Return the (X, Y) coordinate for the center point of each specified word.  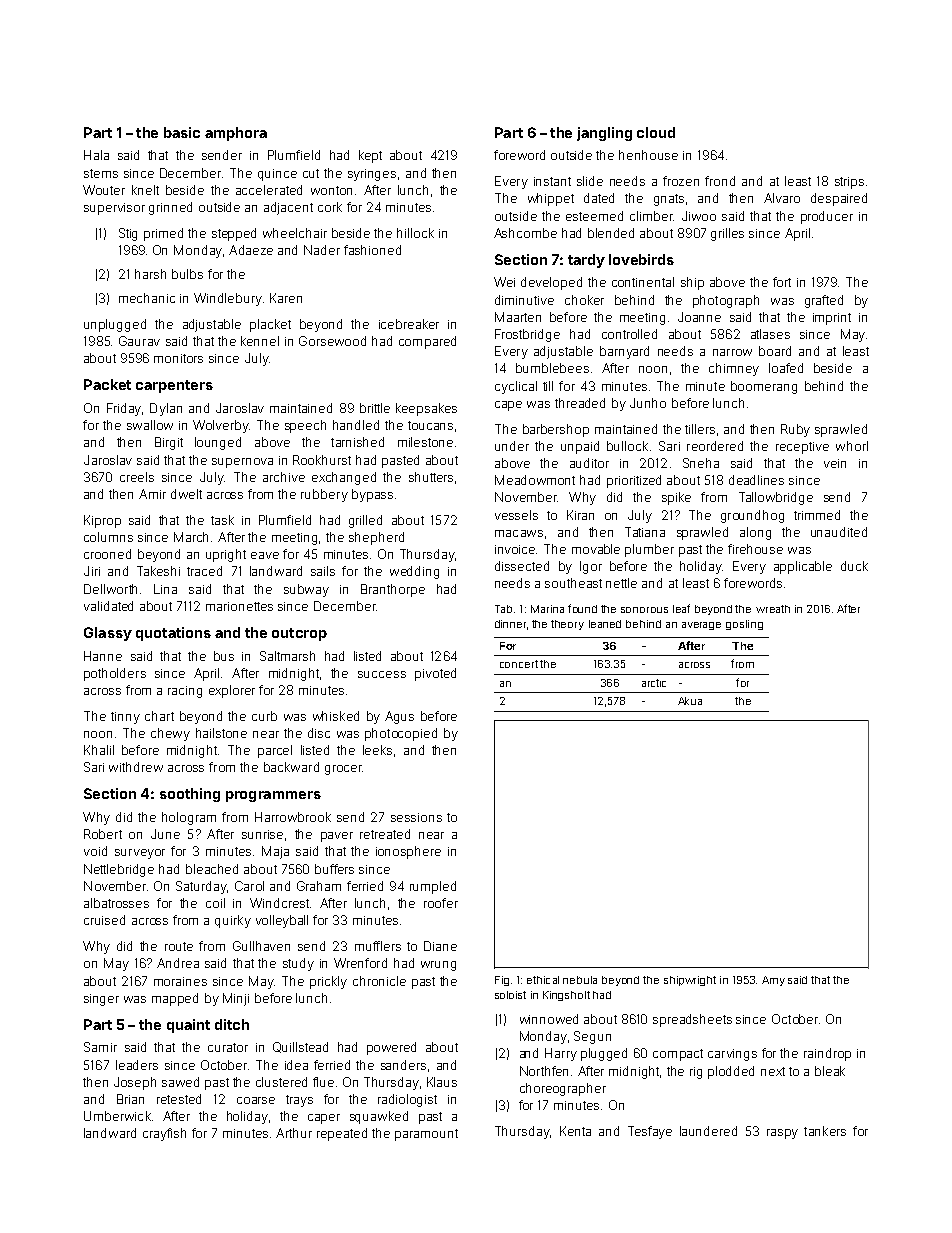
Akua (690, 701)
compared (427, 342)
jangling (604, 134)
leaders (137, 1065)
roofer (441, 903)
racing (185, 692)
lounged (218, 443)
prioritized (634, 481)
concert (519, 664)
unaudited (839, 532)
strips (849, 183)
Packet (107, 384)
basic (182, 132)
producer (827, 217)
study (298, 964)
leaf (681, 608)
